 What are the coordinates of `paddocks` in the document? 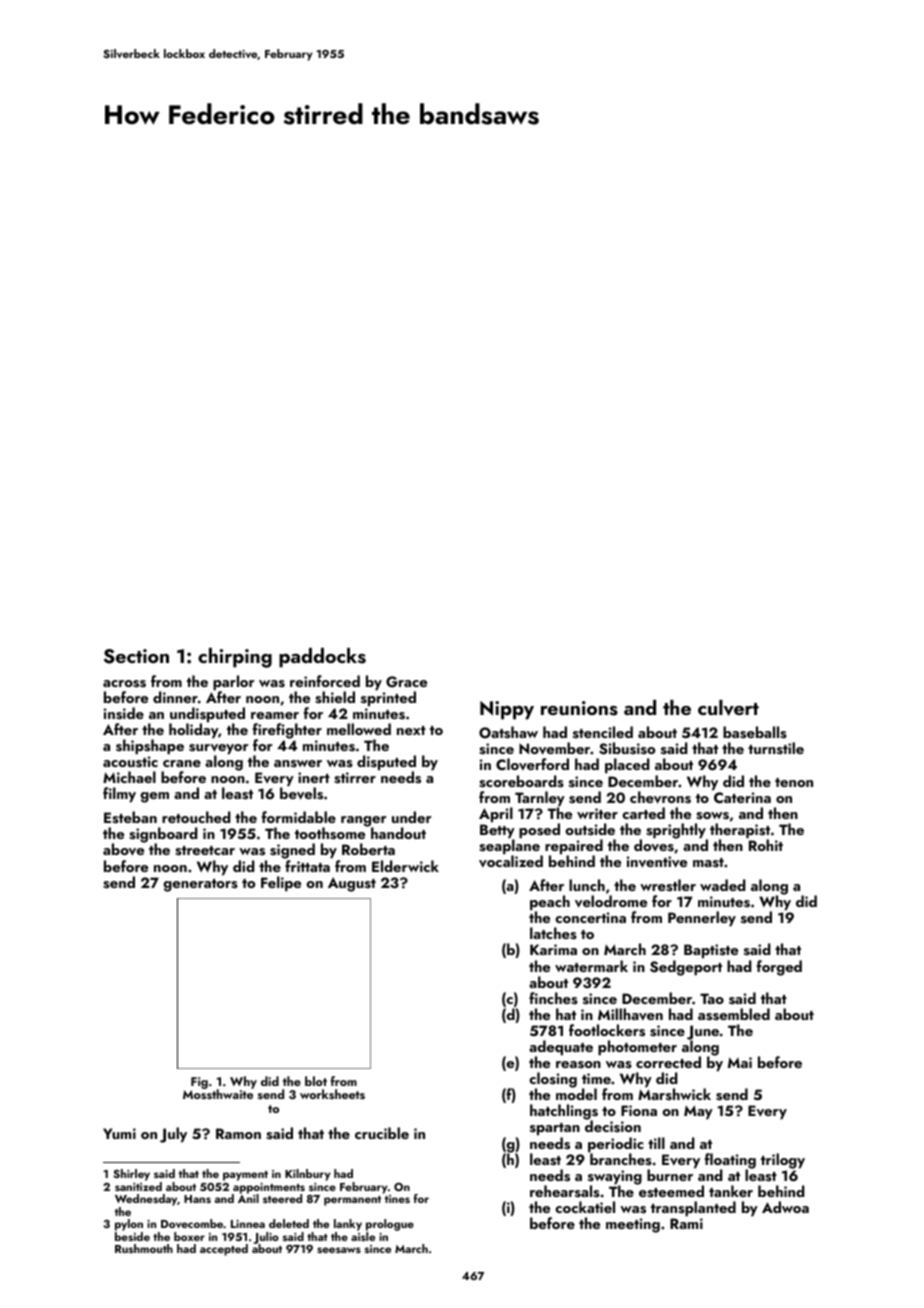 It's located at (322, 658).
